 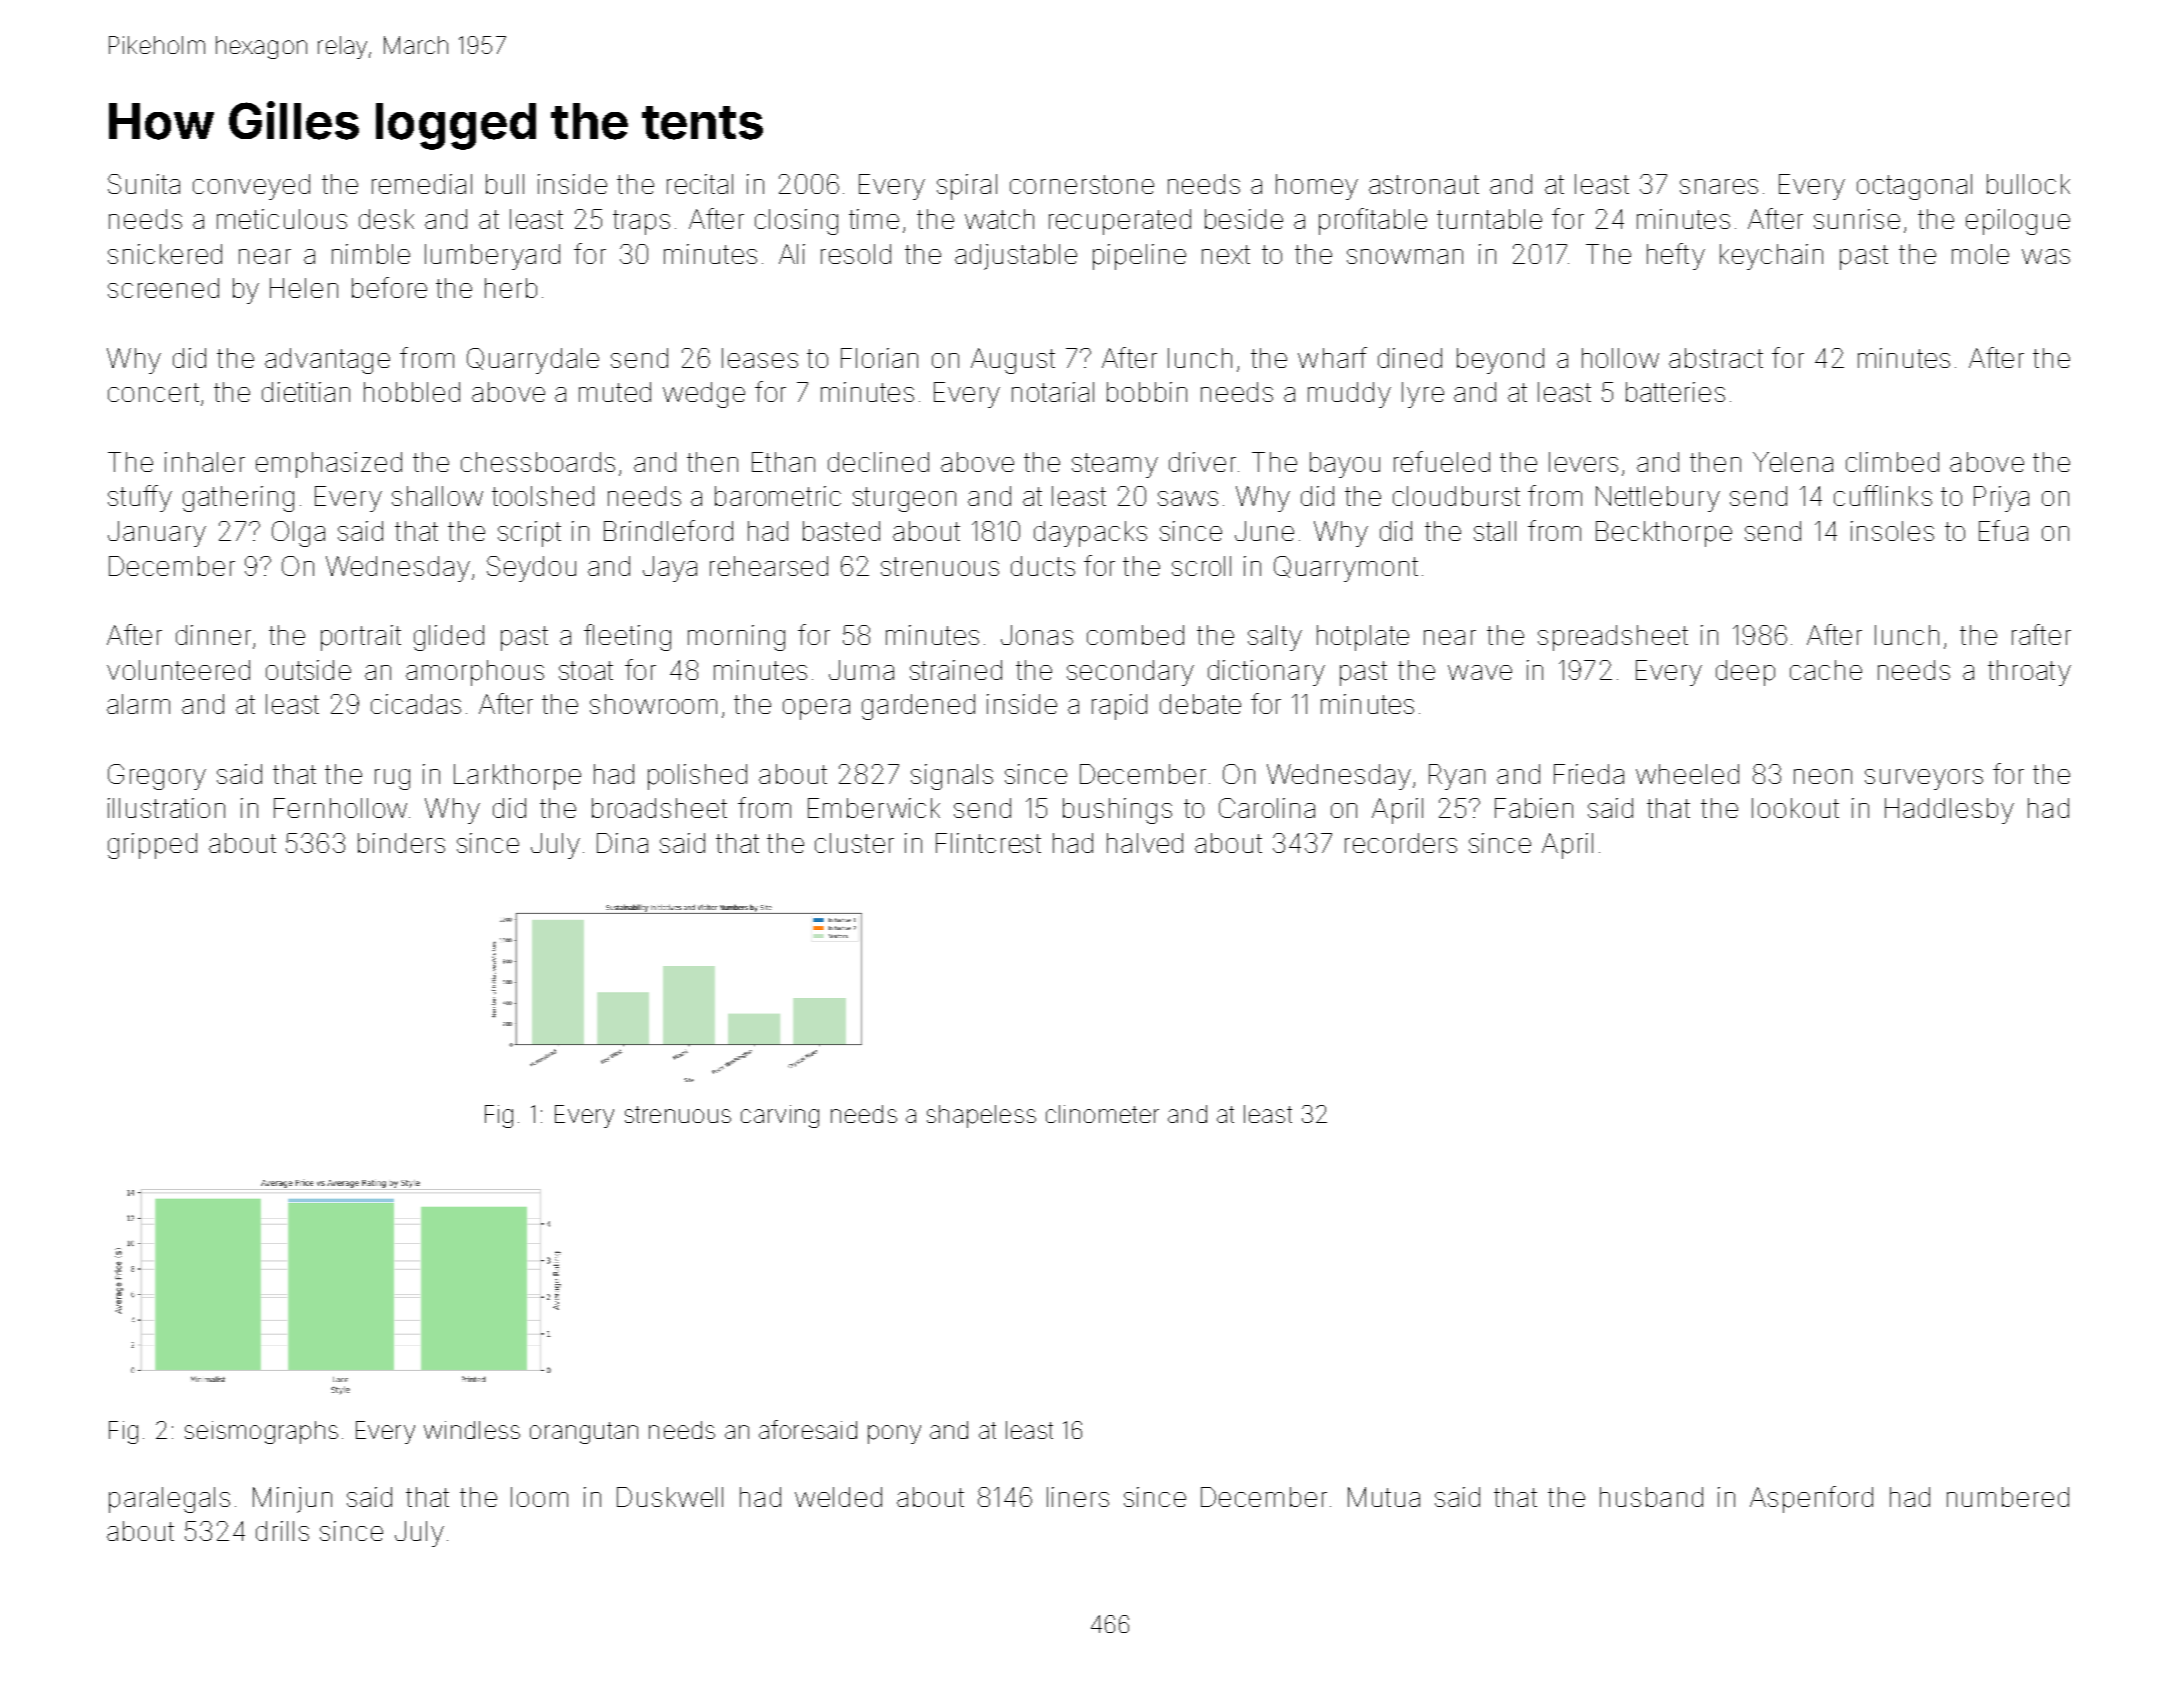 I want to click on clinometer, so click(x=1102, y=1114).
